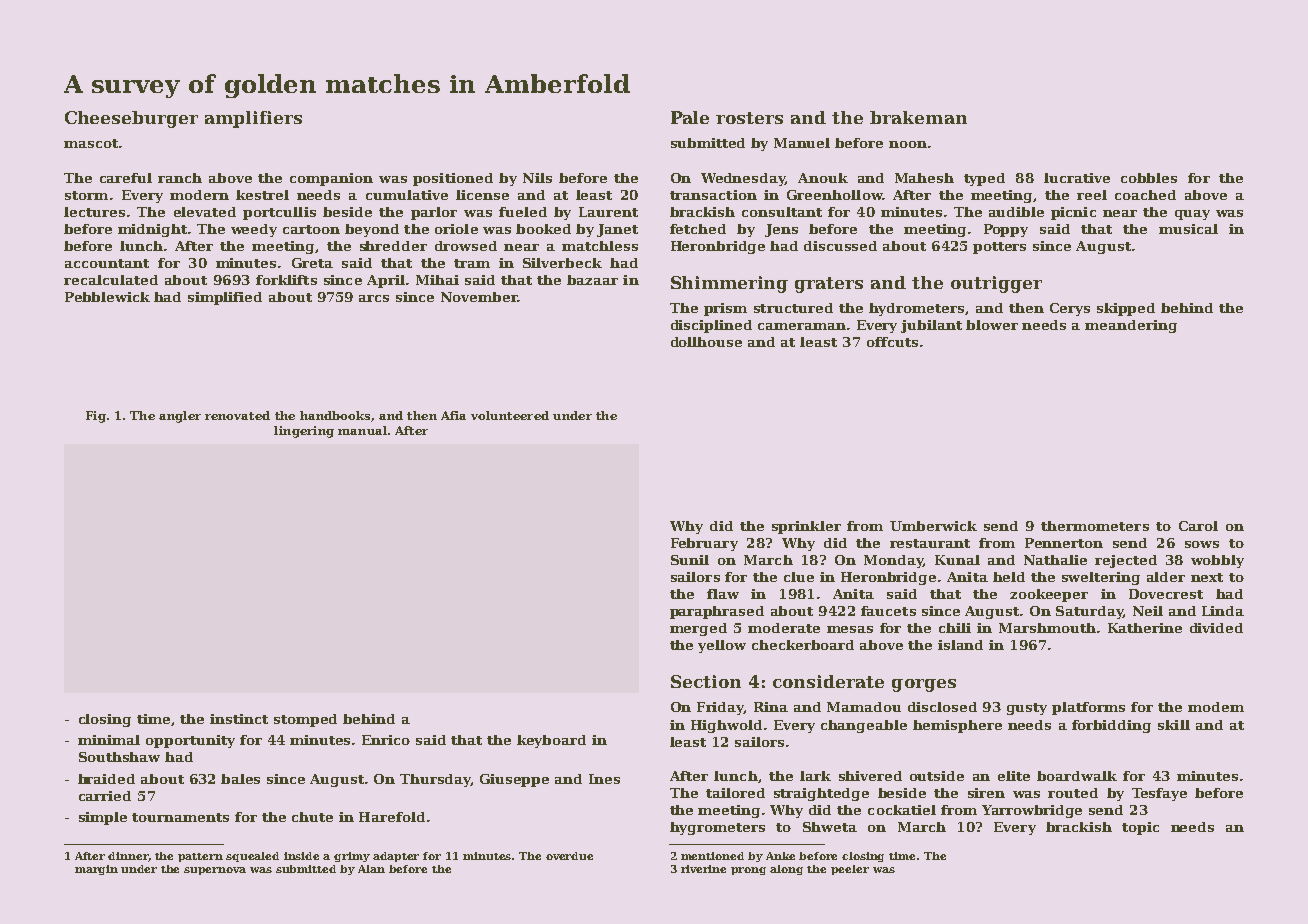  I want to click on fueled, so click(523, 212).
